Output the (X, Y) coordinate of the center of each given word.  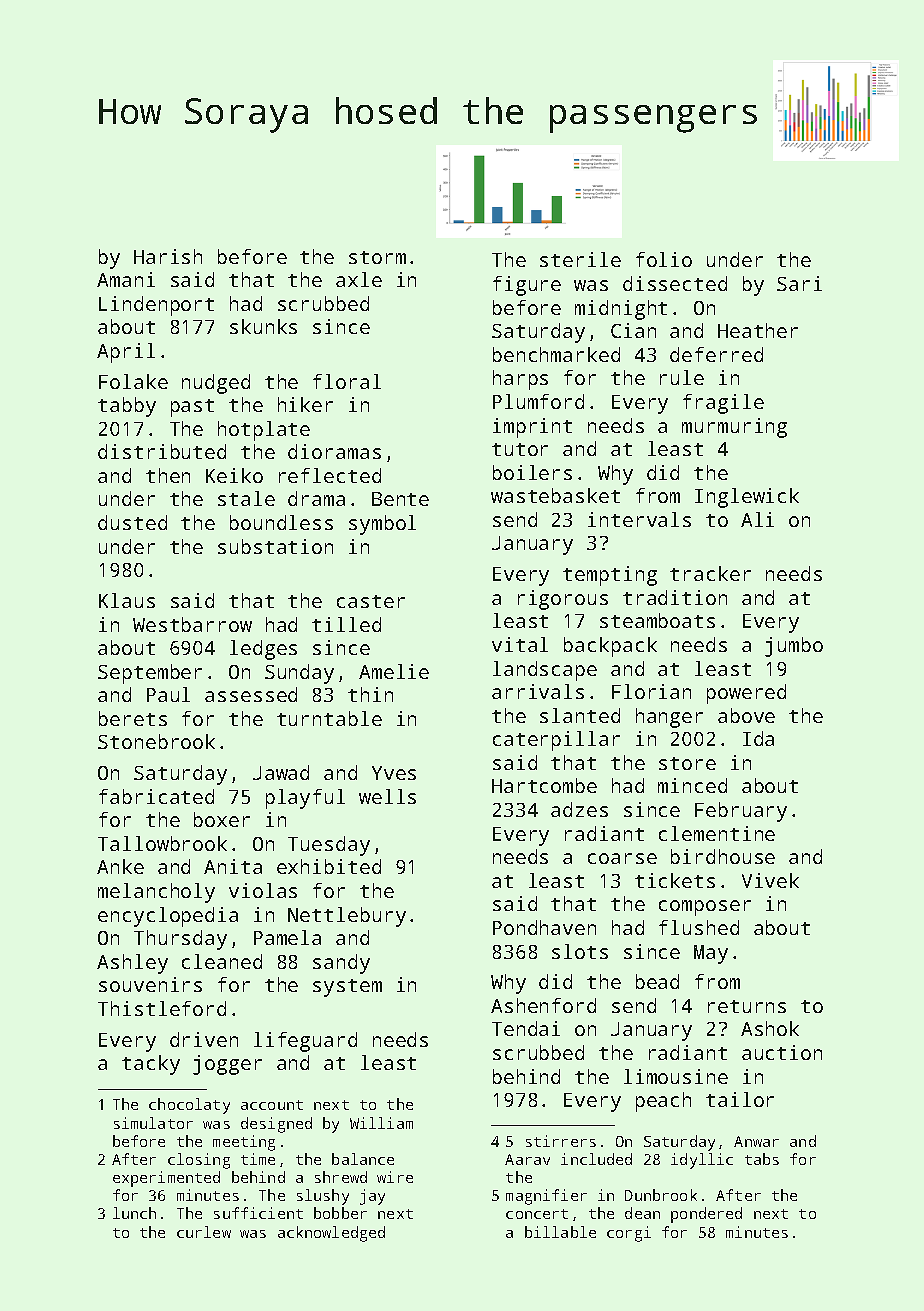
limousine (676, 1076)
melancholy (156, 893)
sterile (580, 259)
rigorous (563, 600)
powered (746, 694)
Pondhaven (544, 927)
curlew (204, 1232)
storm (377, 257)
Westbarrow (192, 624)
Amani (126, 279)
